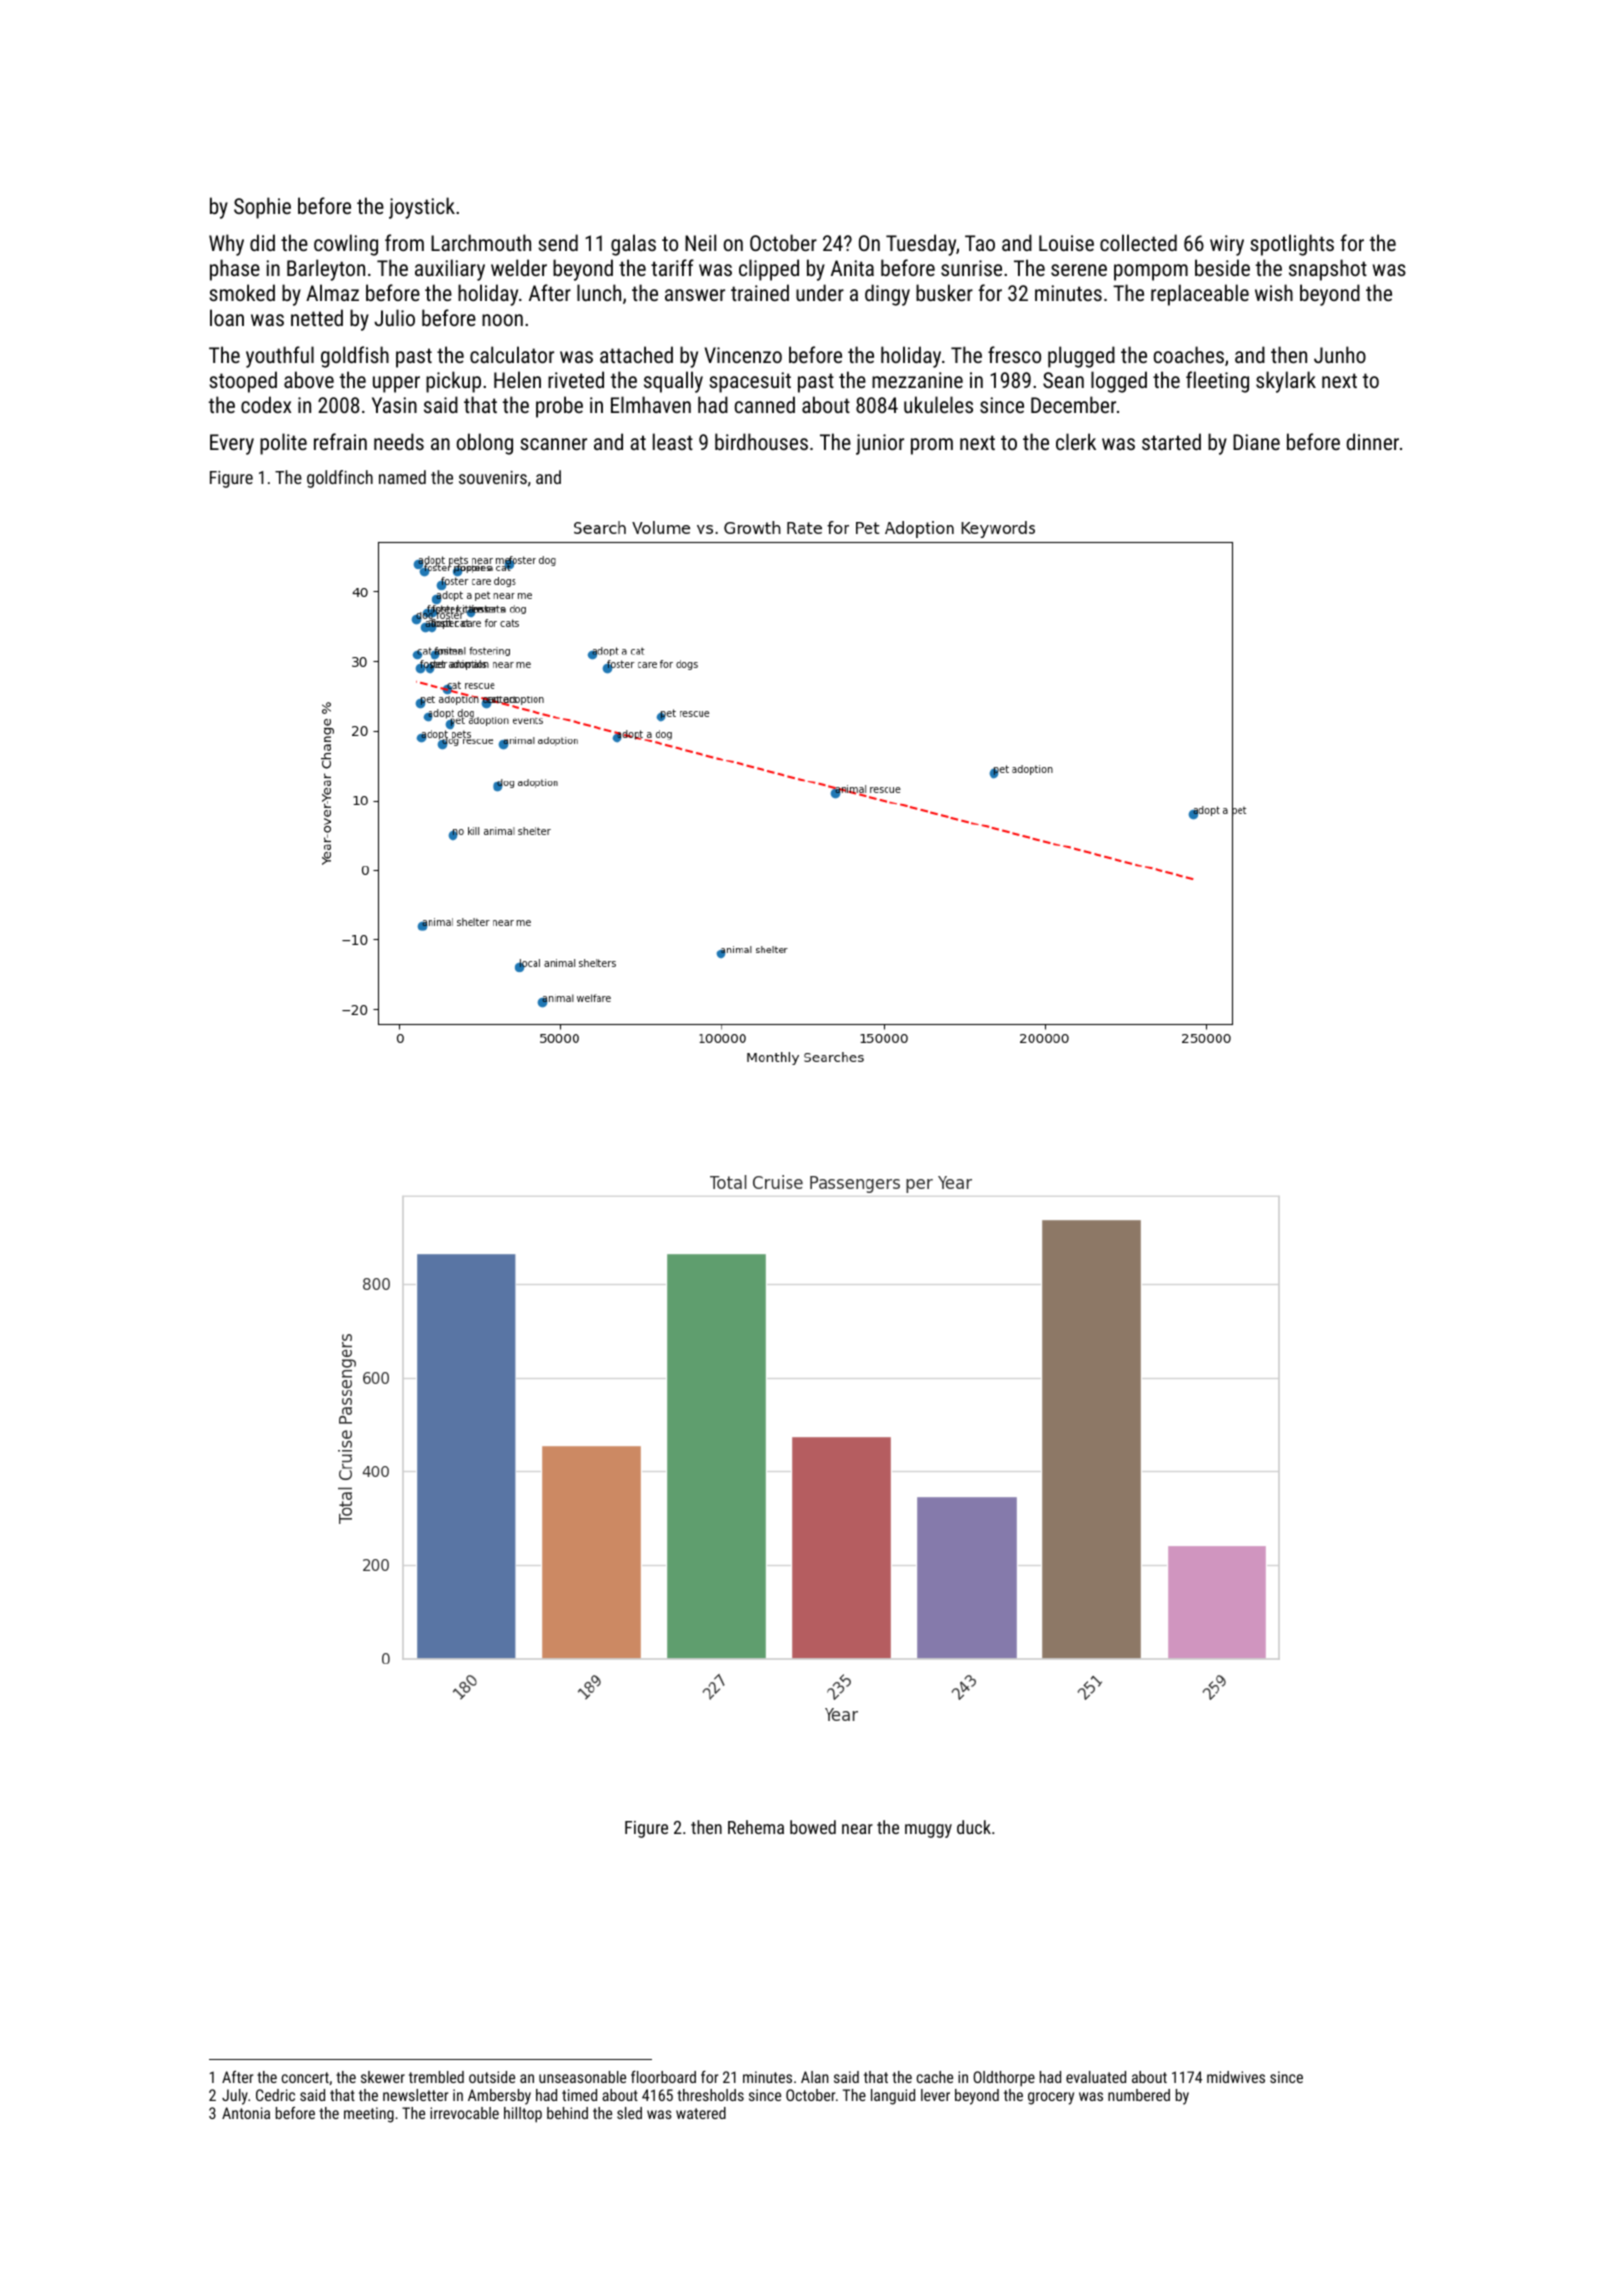 This document has width=1620, height=2292. Describe the element at coordinates (1256, 442) in the document. I see `Diane` at that location.
